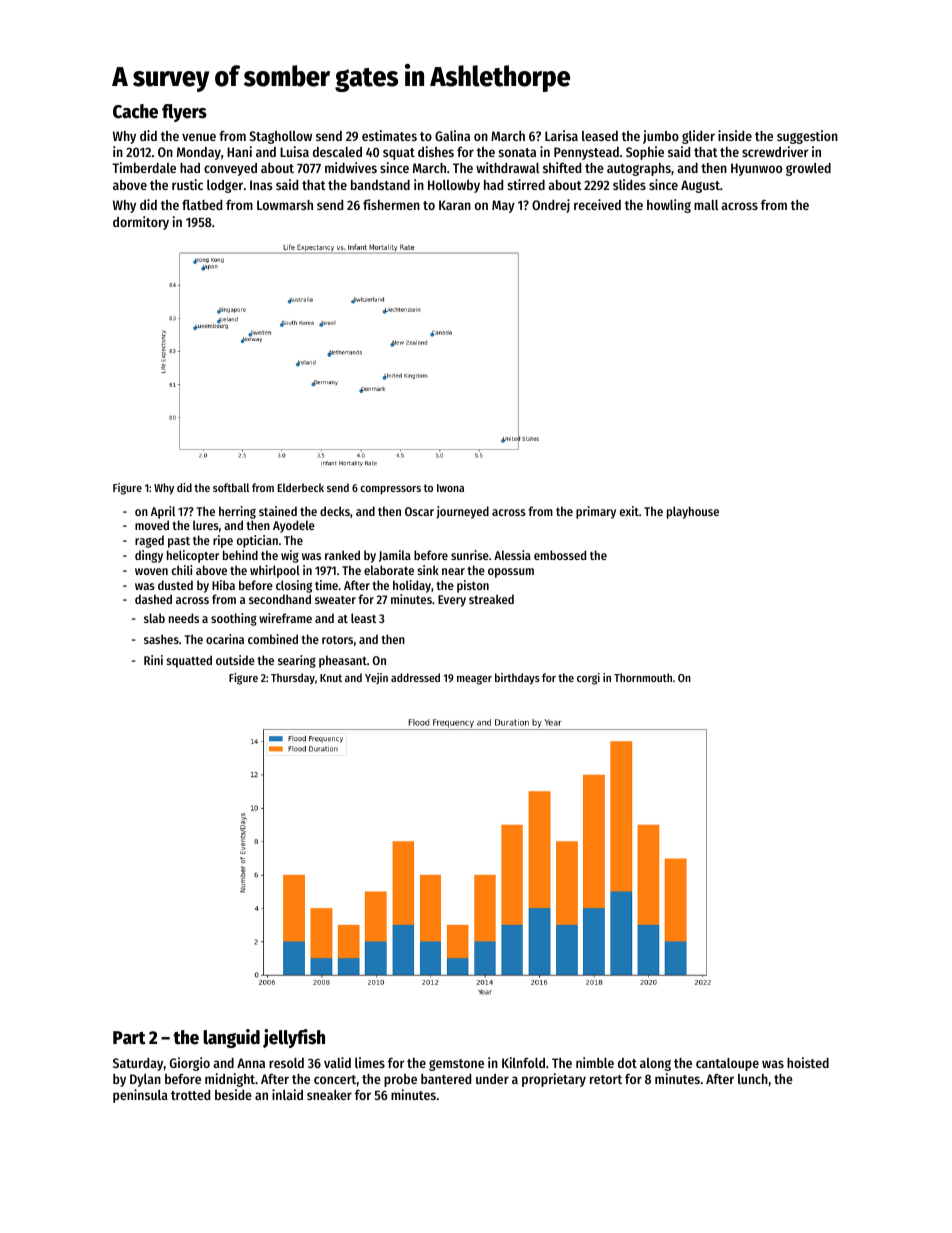 The height and width of the screenshot is (1233, 952). What do you see at coordinates (452, 135) in the screenshot?
I see `Galina` at bounding box center [452, 135].
